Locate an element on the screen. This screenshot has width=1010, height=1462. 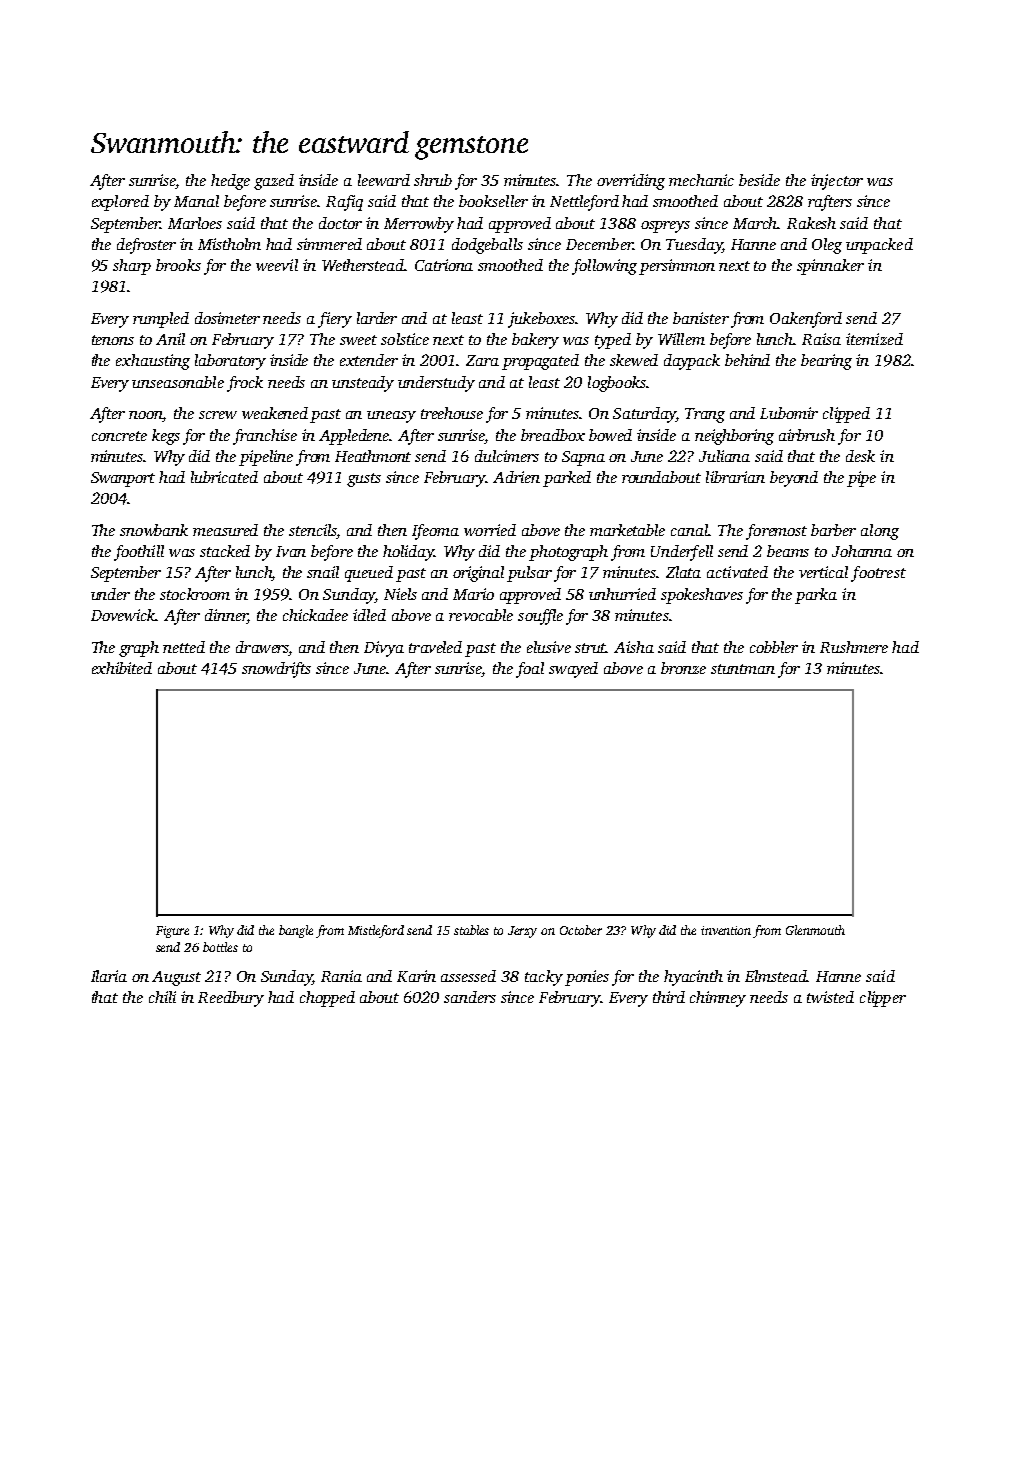
idled is located at coordinates (369, 615).
